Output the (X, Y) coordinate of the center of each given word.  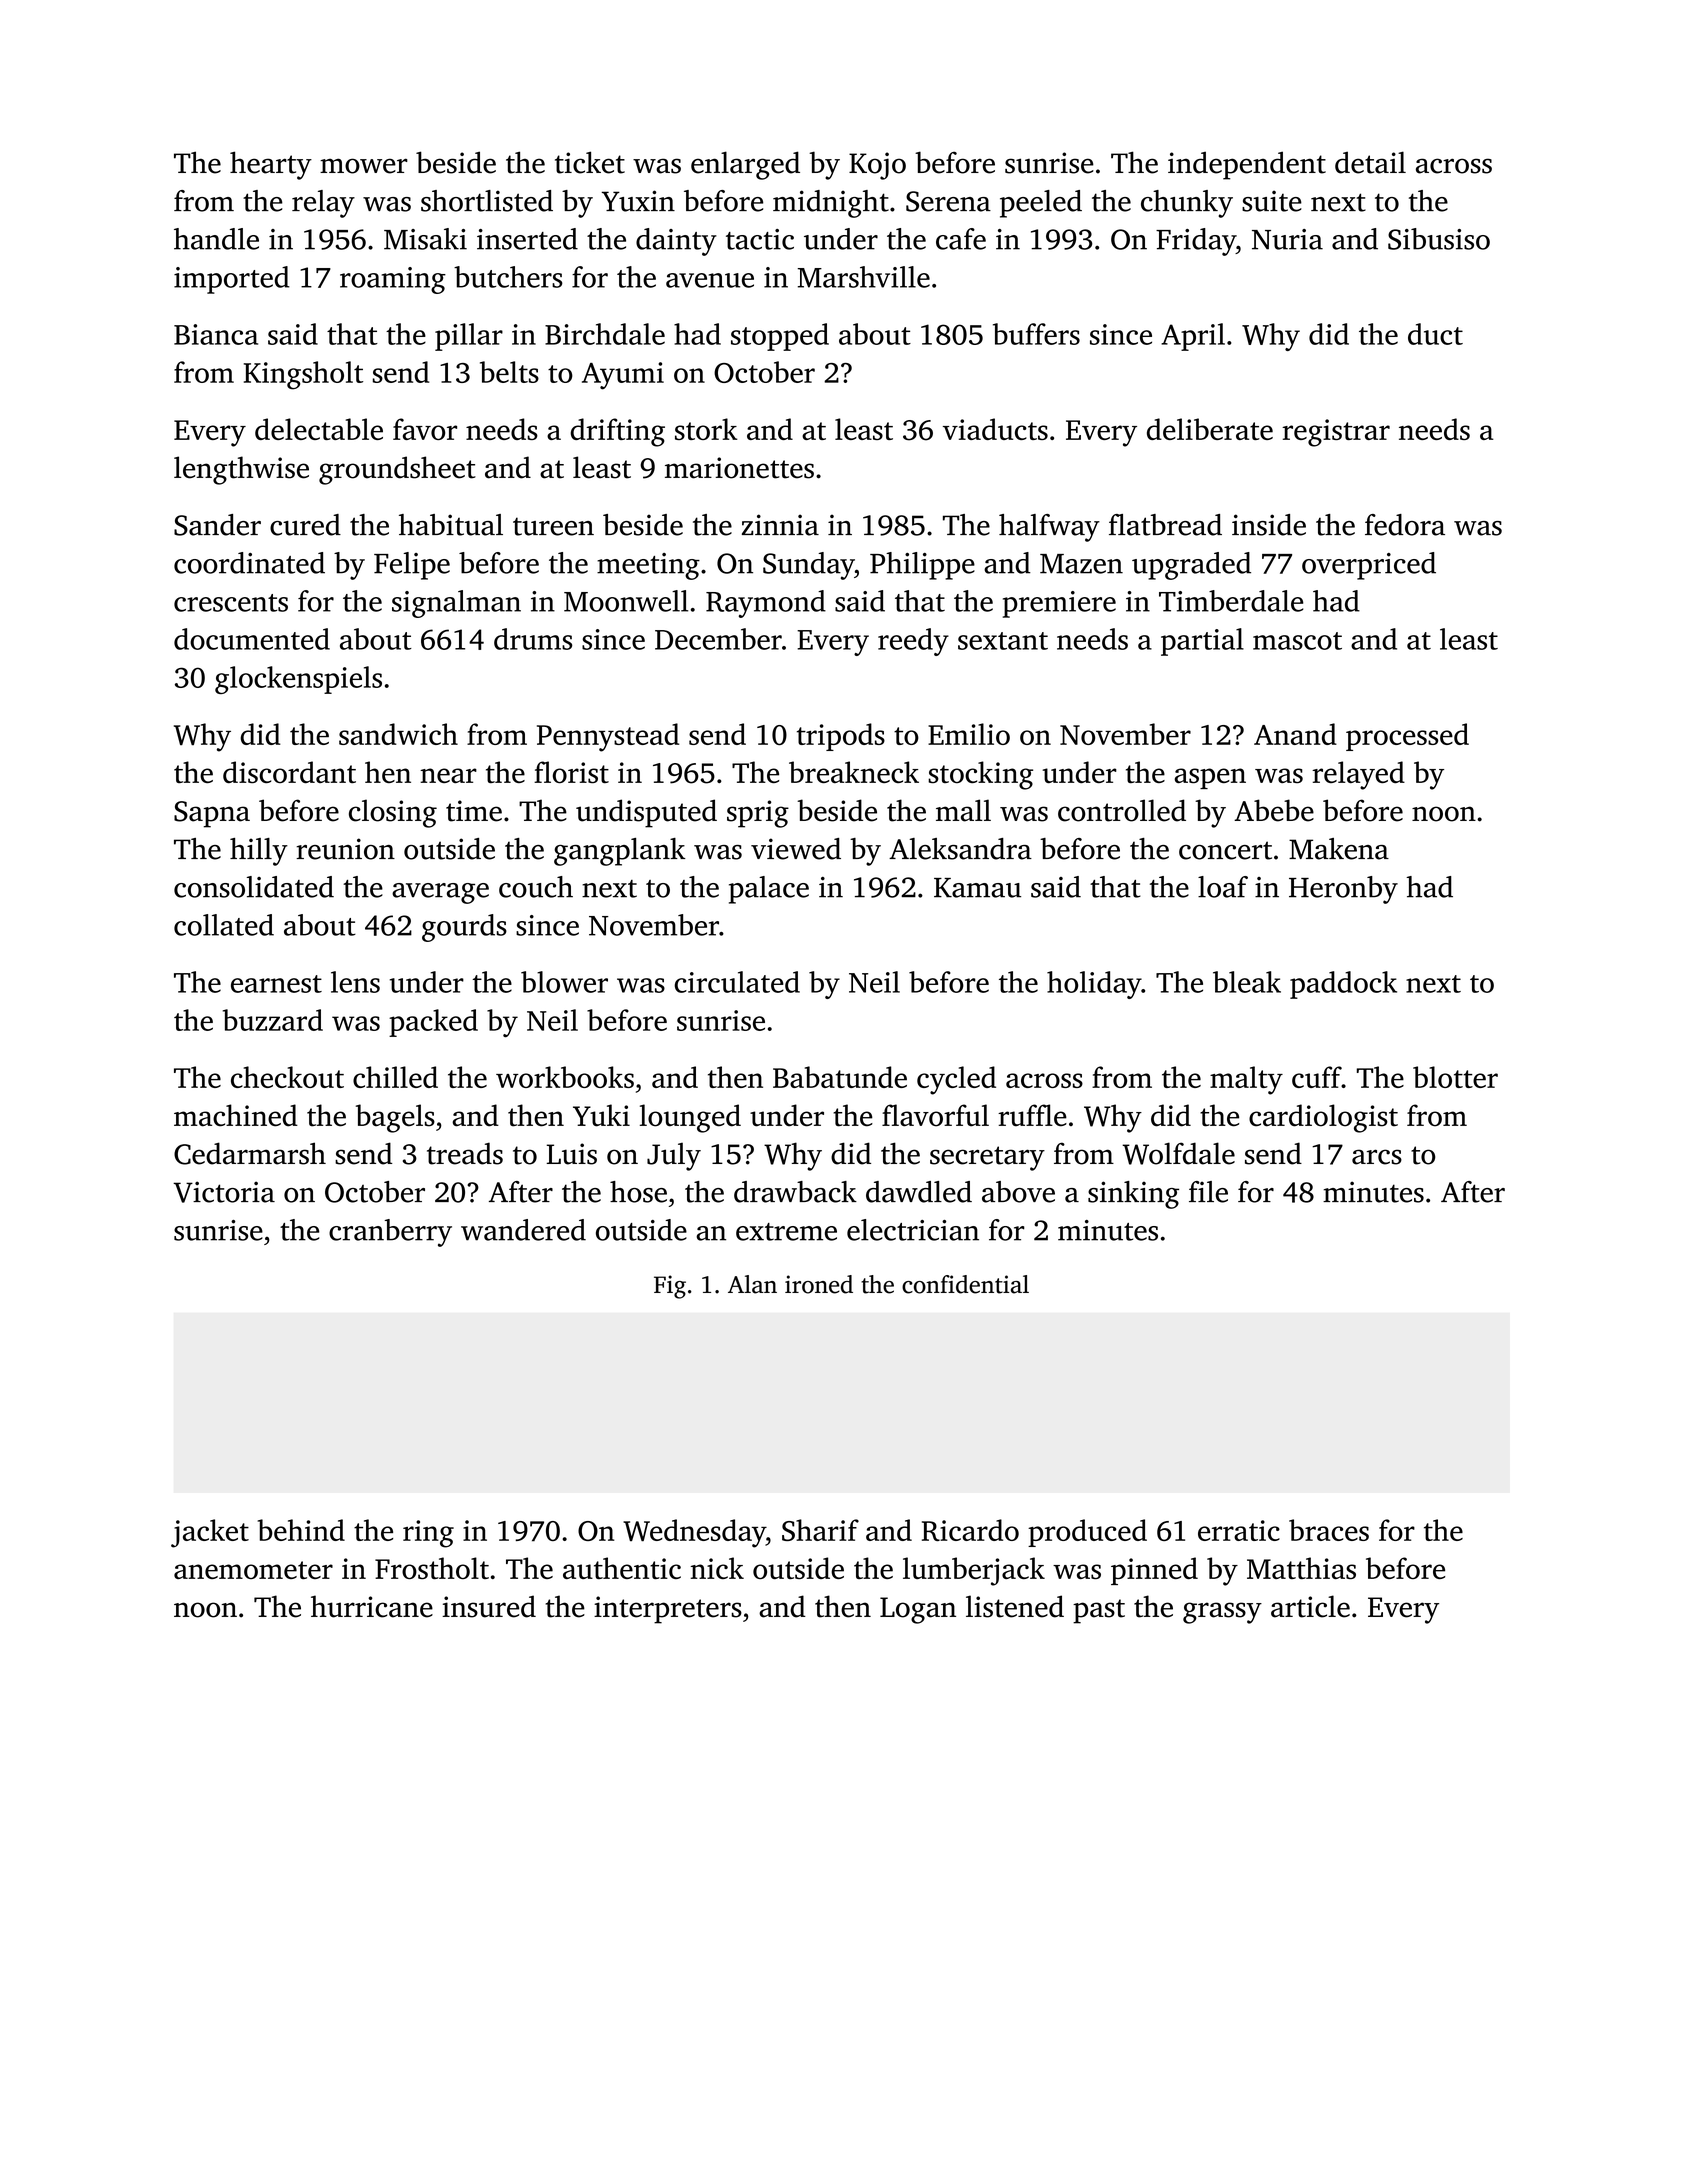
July (674, 1157)
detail (1370, 162)
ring (428, 1534)
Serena (948, 201)
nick (717, 1568)
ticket (590, 162)
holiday (1094, 985)
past (1099, 1611)
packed (433, 1023)
